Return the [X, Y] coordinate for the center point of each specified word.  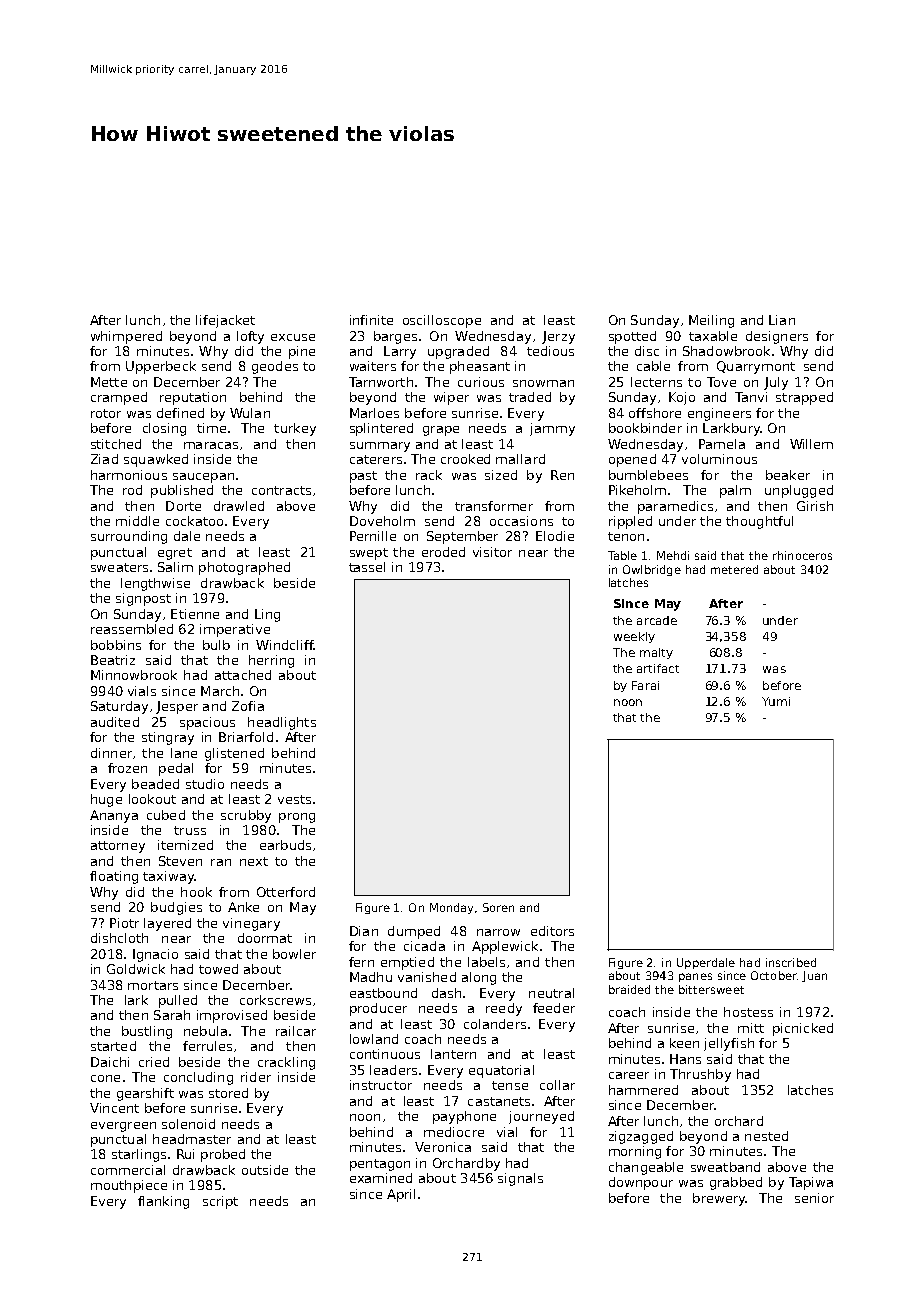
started [113, 1046]
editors [552, 931]
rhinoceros [802, 555]
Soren [498, 907]
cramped [119, 398]
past [363, 477]
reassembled [132, 629]
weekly [634, 637]
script [220, 1202]
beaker [788, 475]
